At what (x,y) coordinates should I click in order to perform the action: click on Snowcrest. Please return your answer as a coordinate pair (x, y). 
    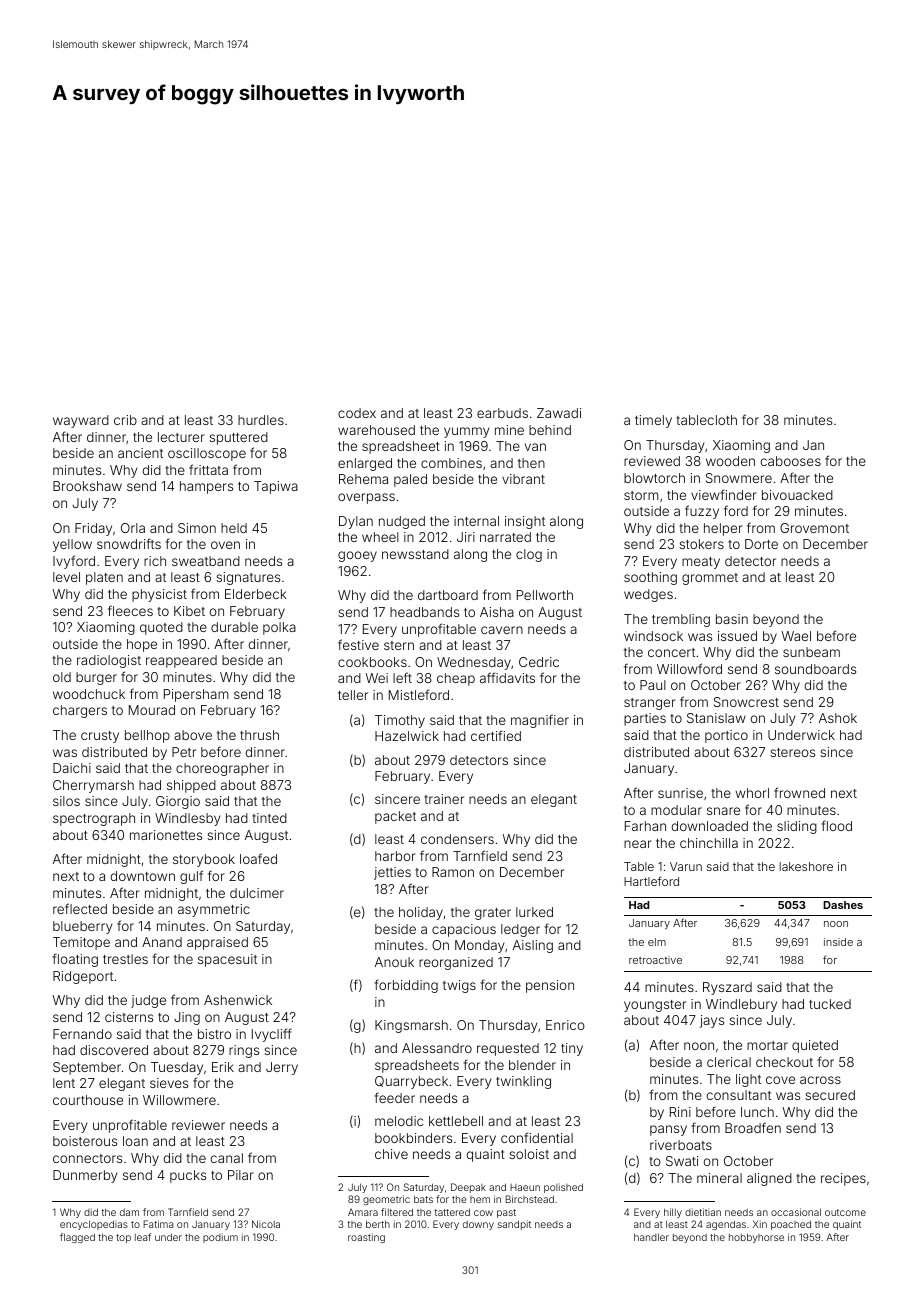
    Looking at the image, I should click on (746, 702).
